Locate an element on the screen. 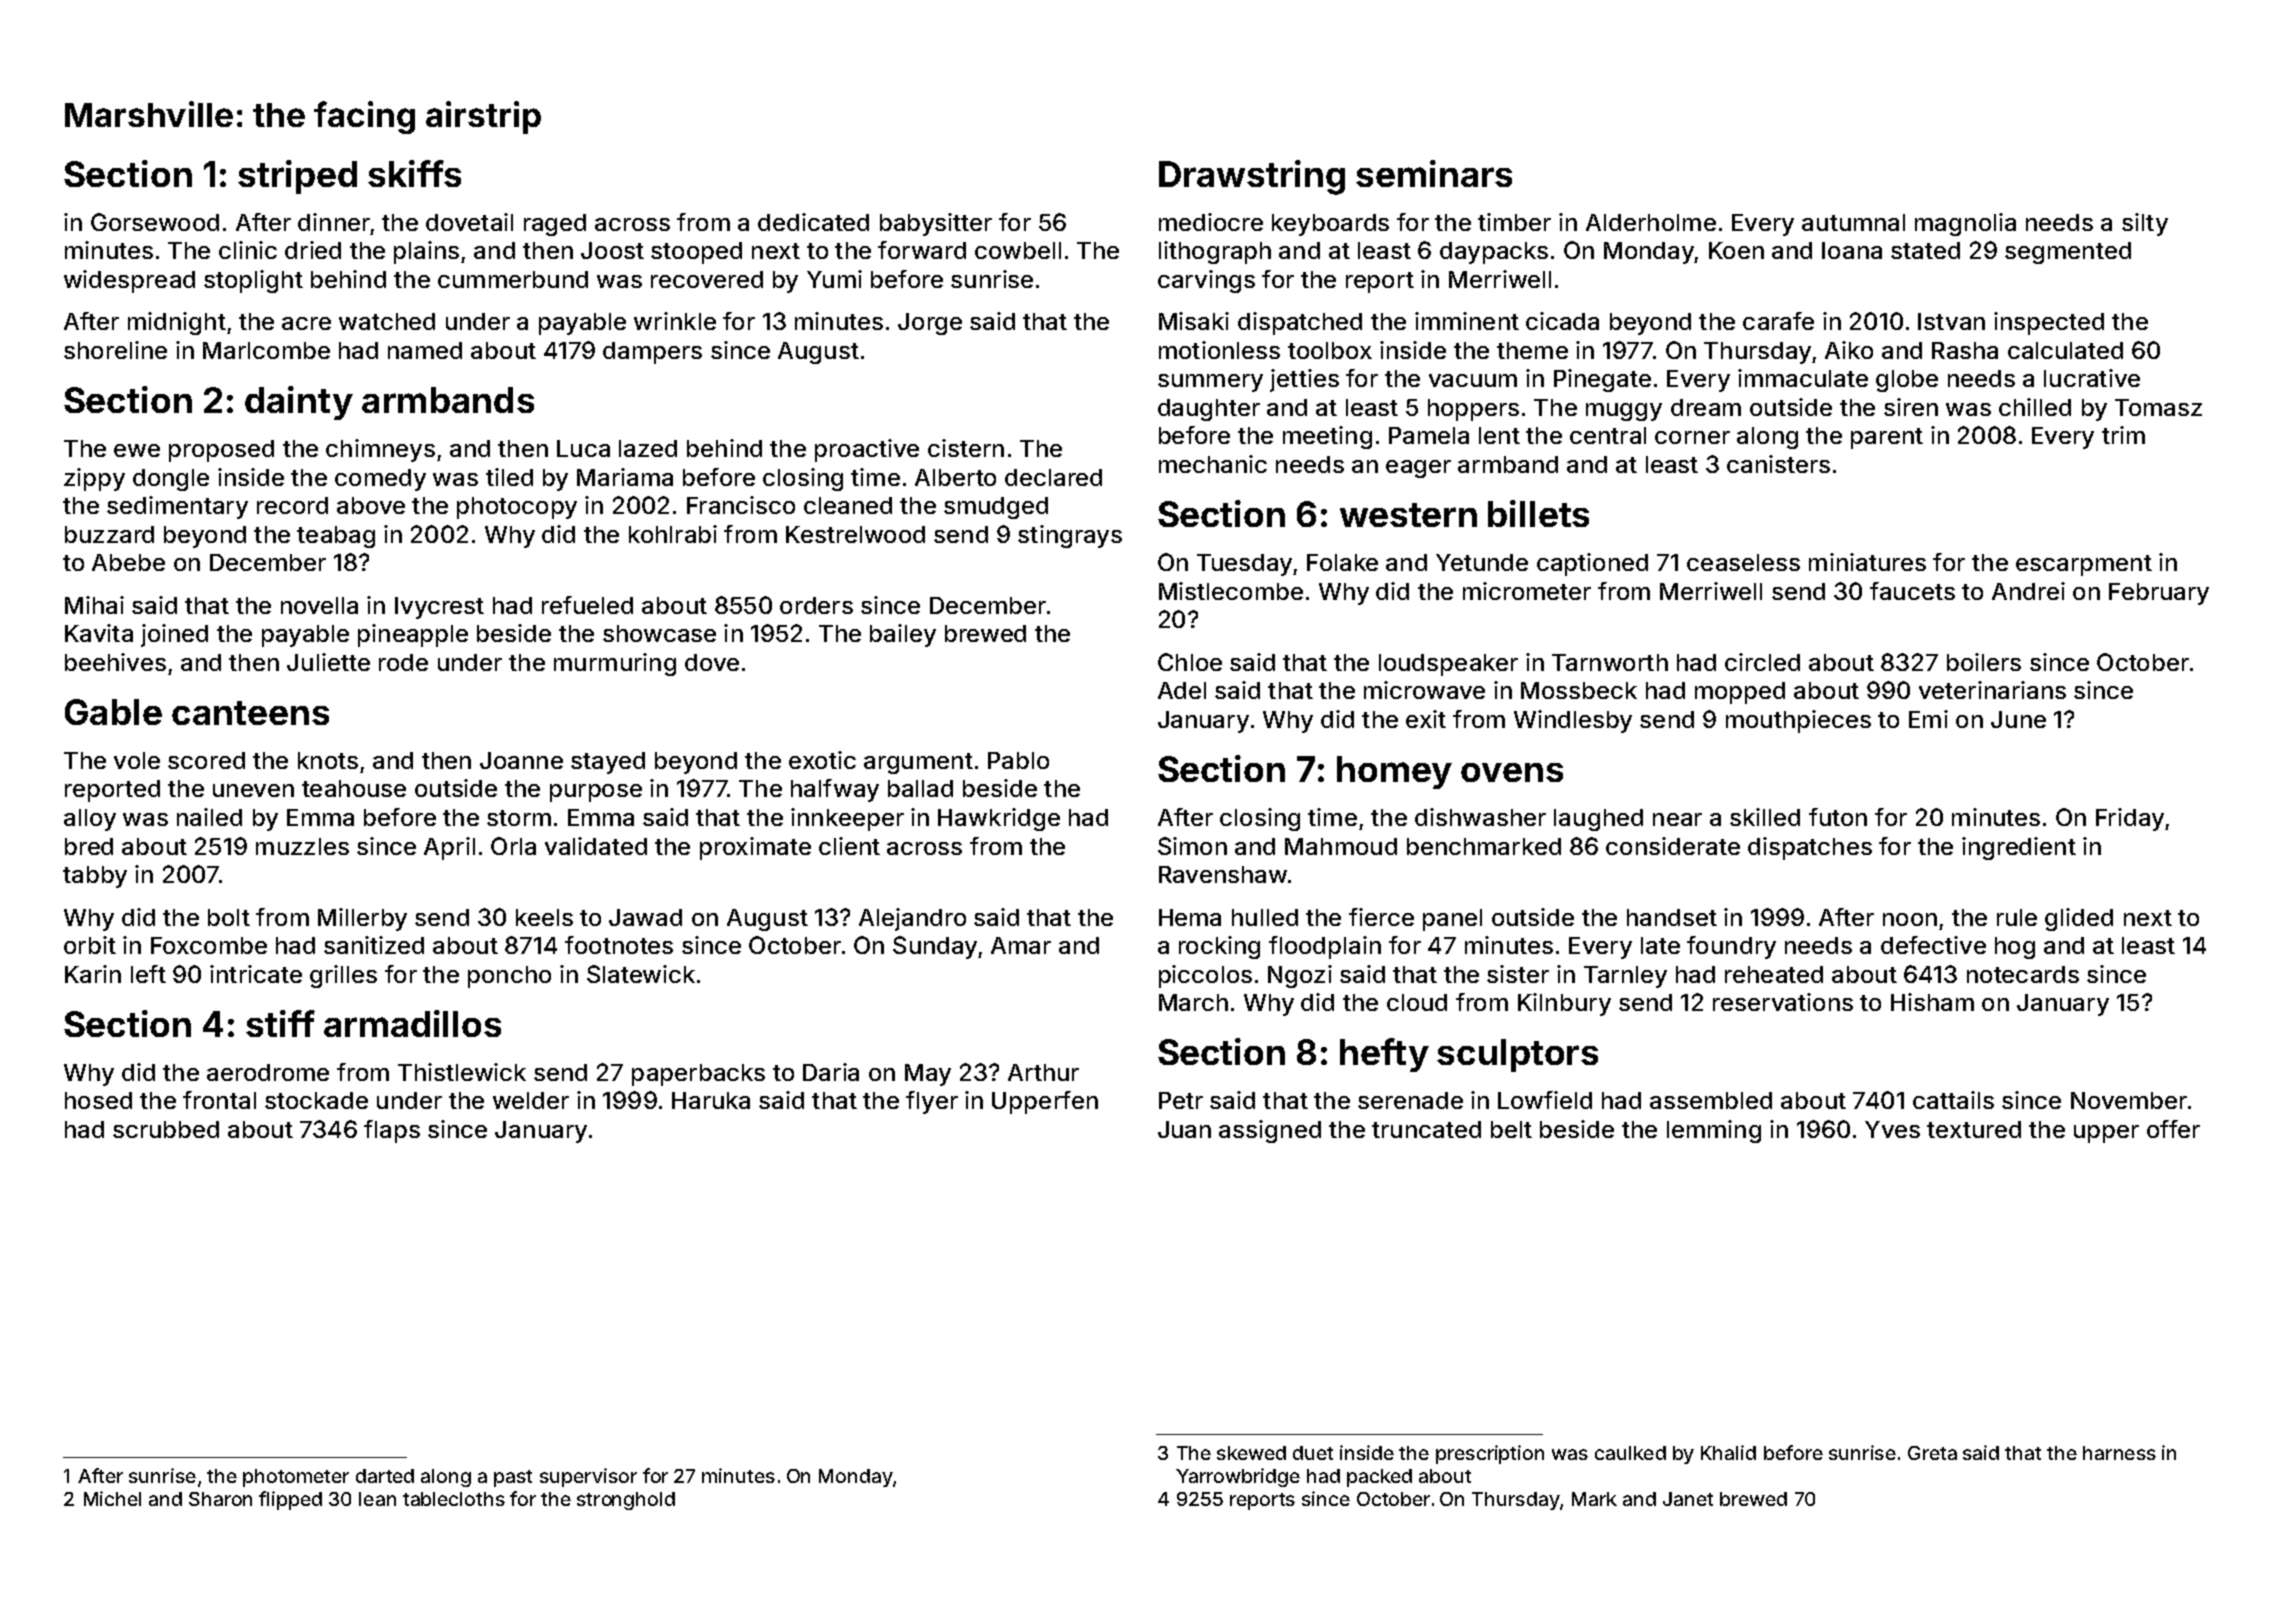 The width and height of the screenshot is (2282, 1614). harness is located at coordinates (2119, 1453).
